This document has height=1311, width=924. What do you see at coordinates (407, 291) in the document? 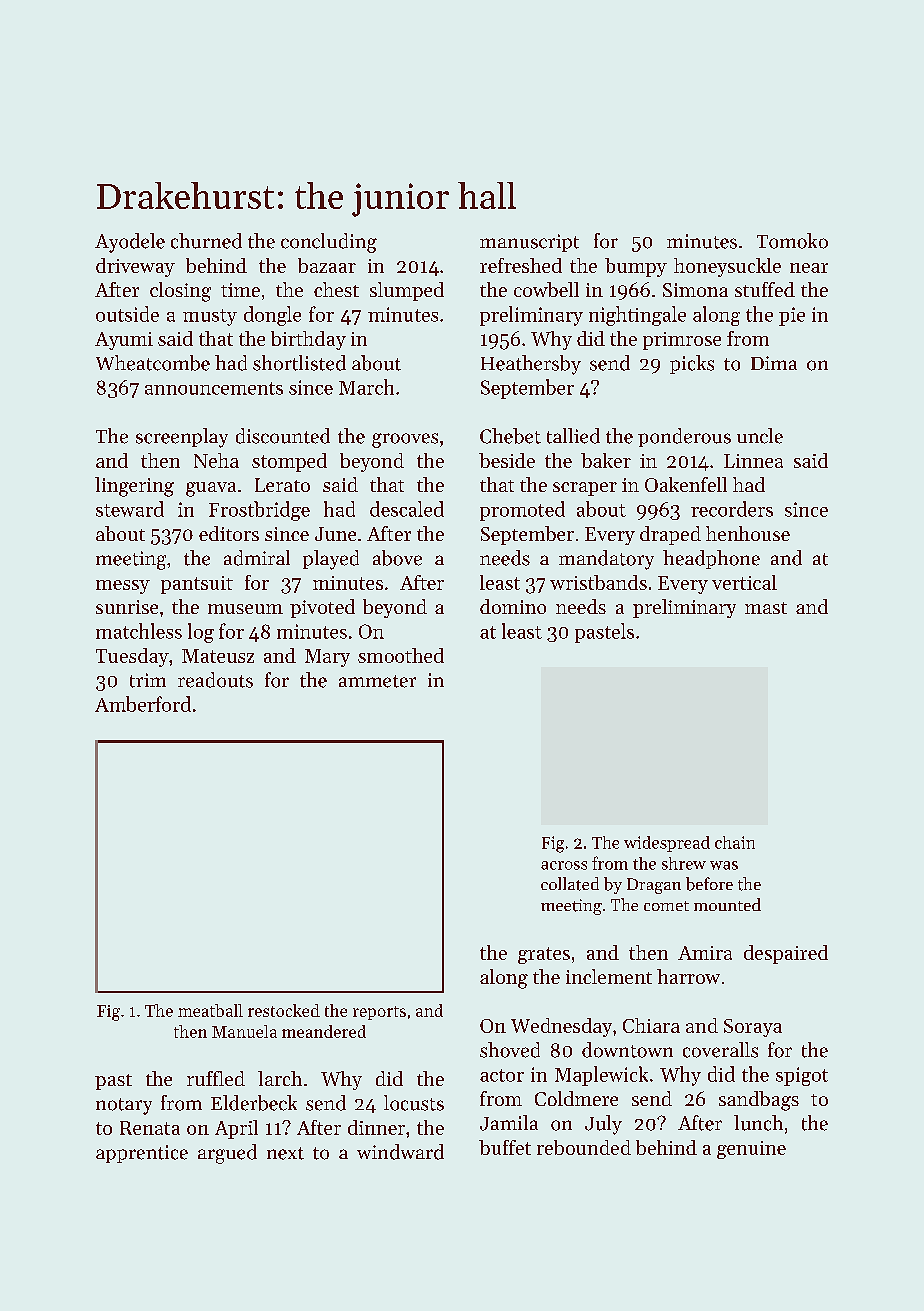
I see `slumped` at bounding box center [407, 291].
